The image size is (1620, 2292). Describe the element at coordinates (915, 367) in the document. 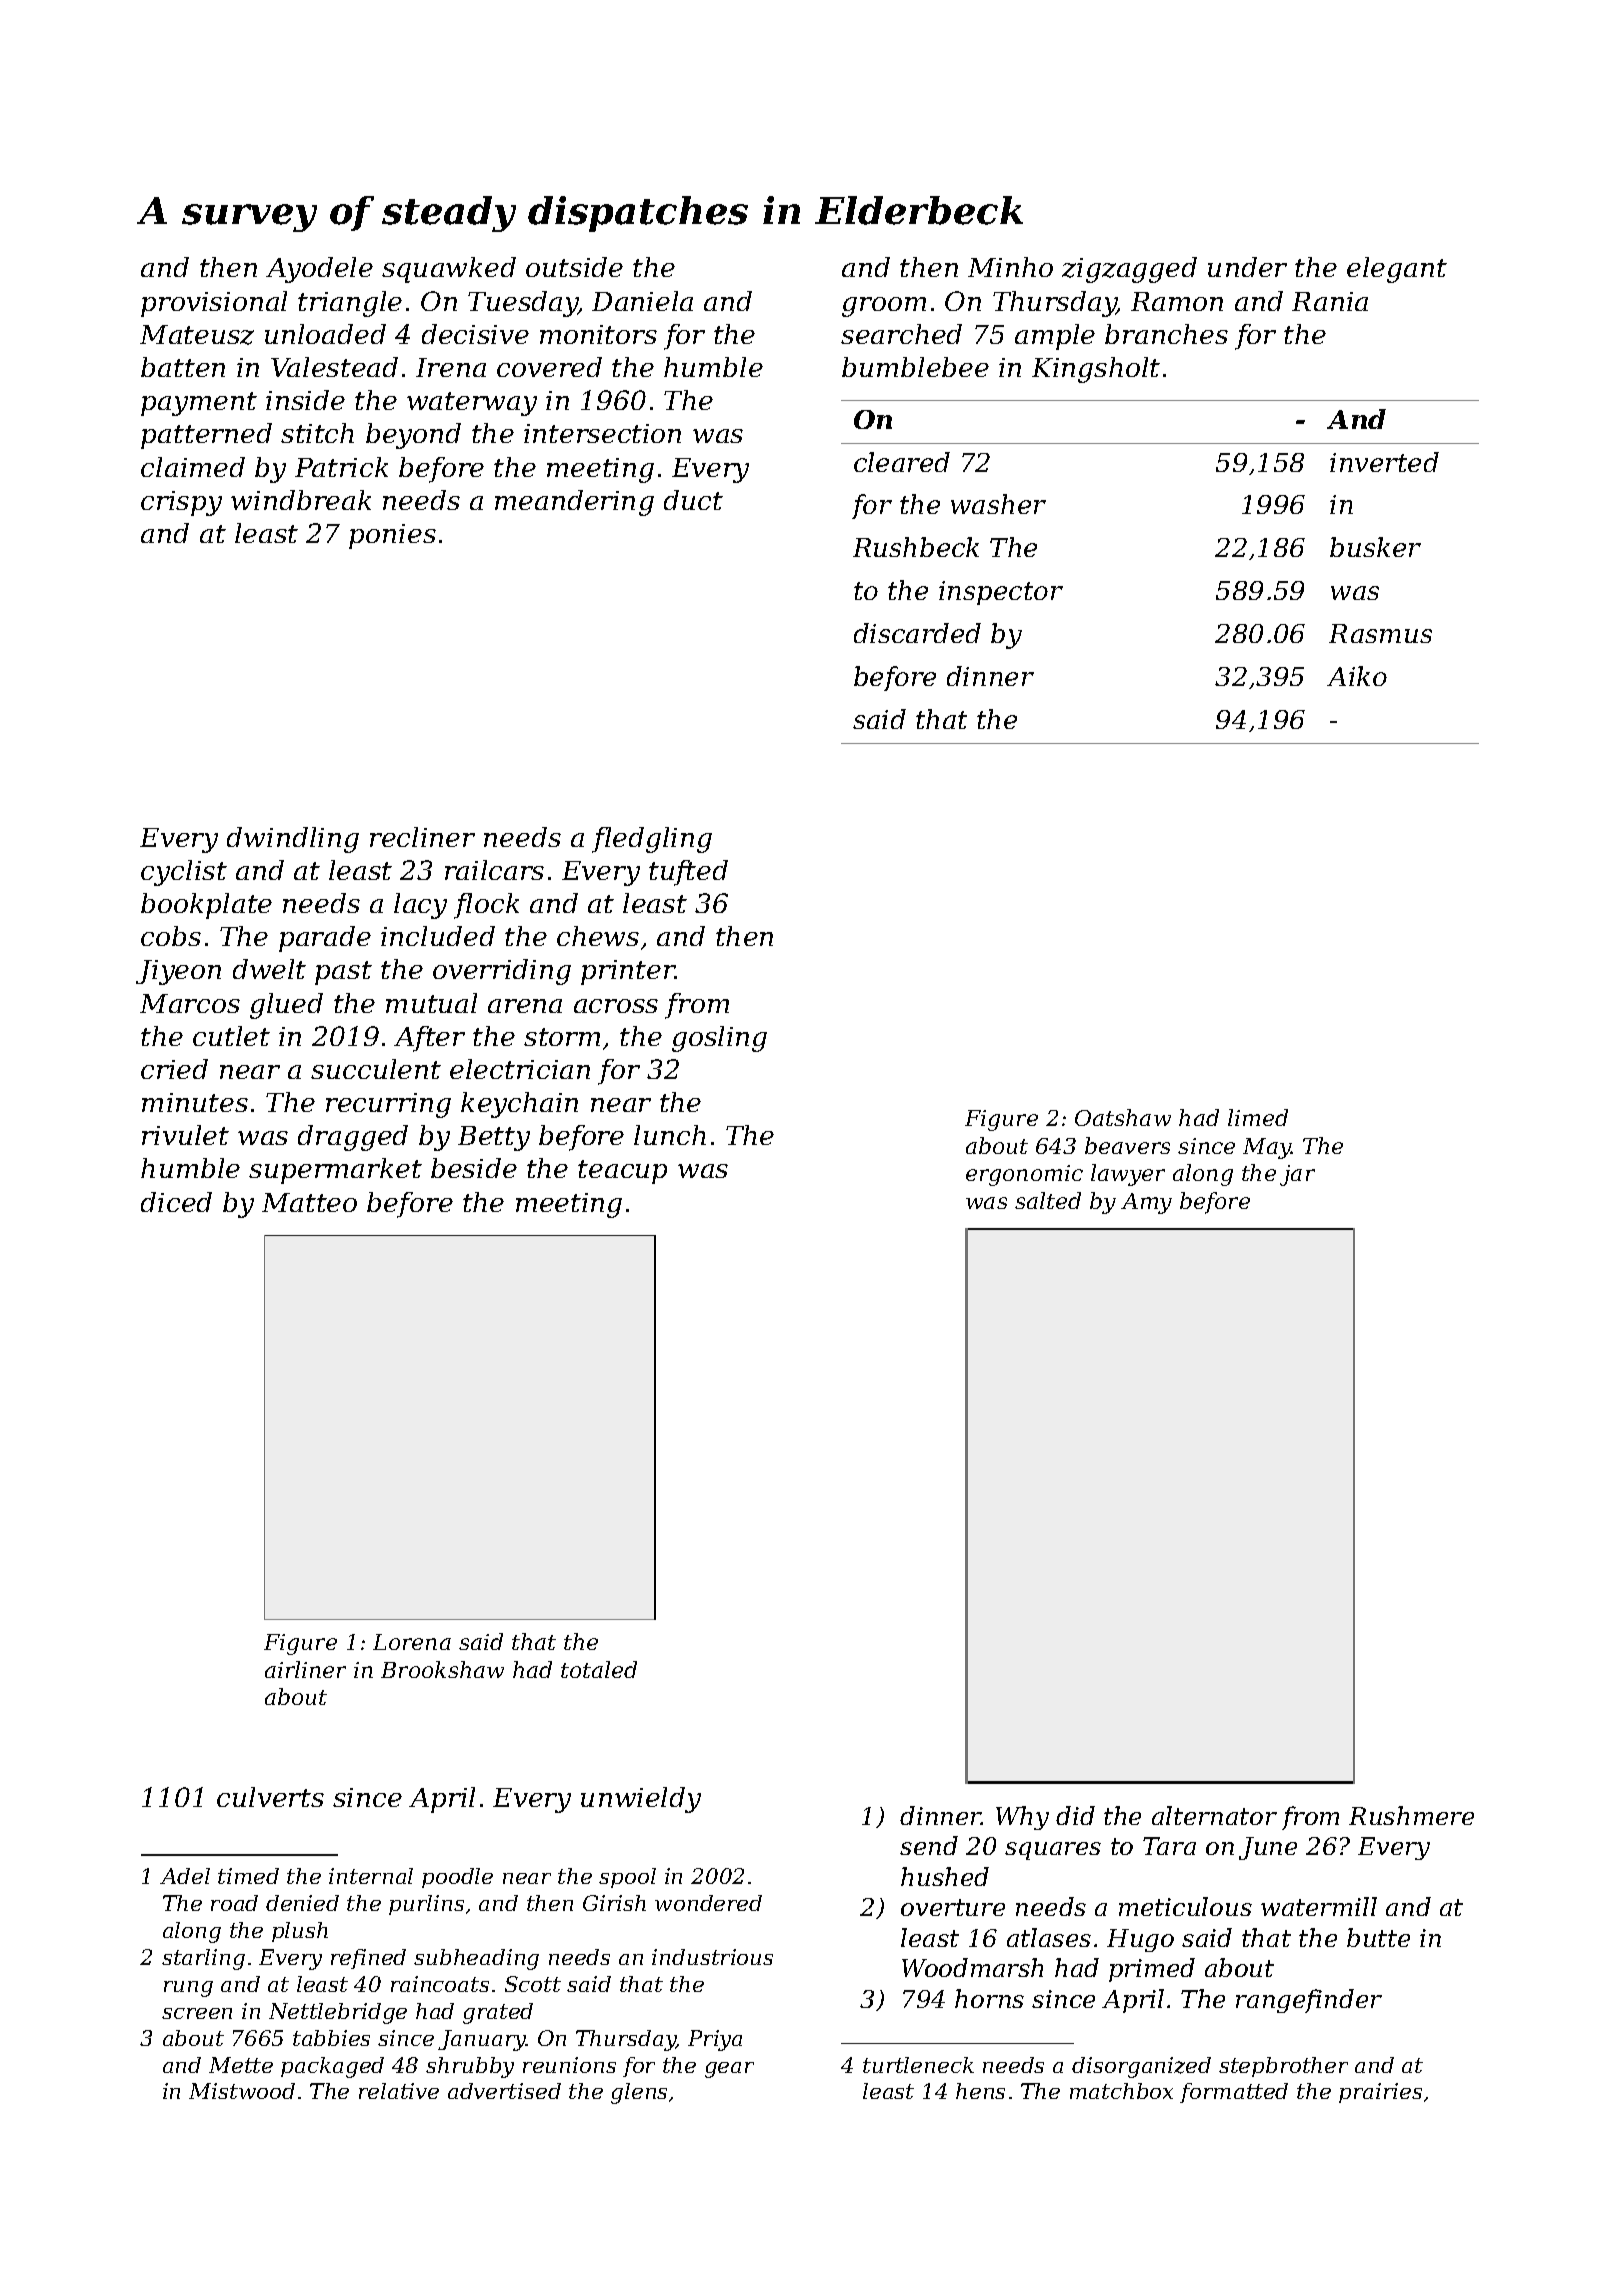

I see `bumblebee` at that location.
